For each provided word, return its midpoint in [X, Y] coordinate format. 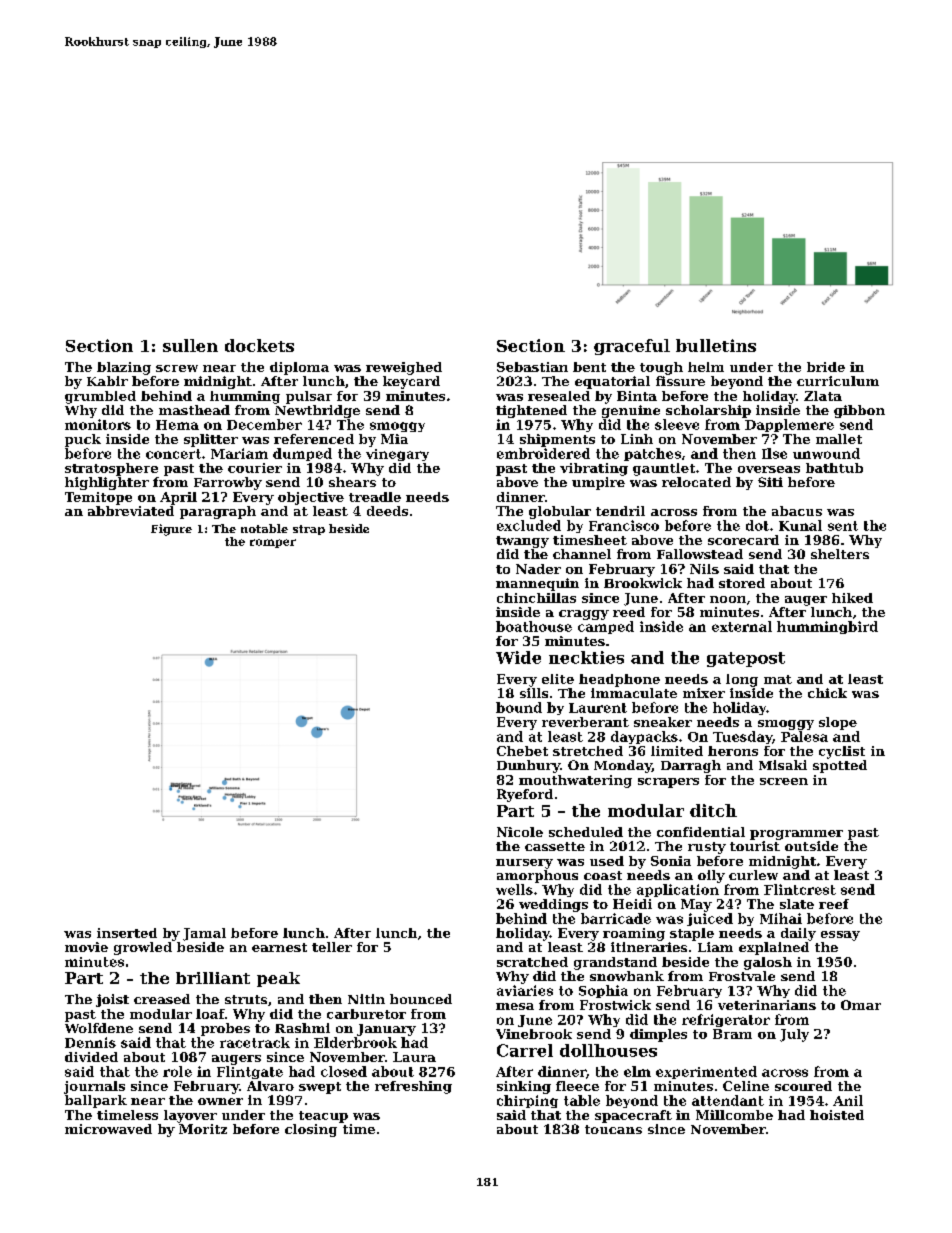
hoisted [837, 1115]
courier [255, 468]
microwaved [108, 1129]
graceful [632, 347]
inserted [127, 933]
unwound [826, 453]
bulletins [716, 345]
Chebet [522, 751]
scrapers [668, 783]
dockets [259, 345]
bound [519, 707]
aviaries [525, 990]
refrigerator [726, 1020]
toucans [613, 1129]
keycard [411, 382]
